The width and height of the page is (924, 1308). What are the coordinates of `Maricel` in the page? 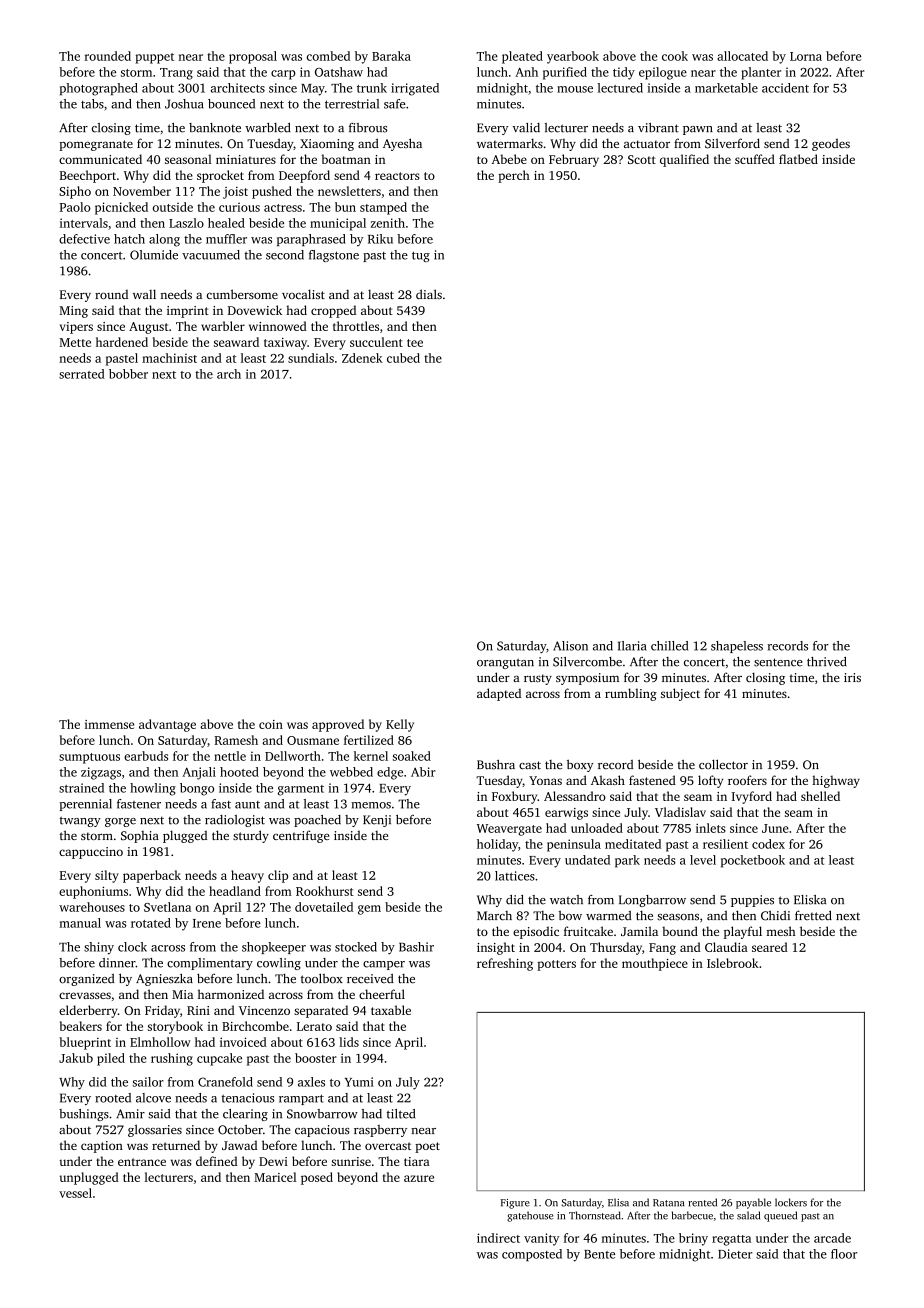 It's located at (275, 1177).
